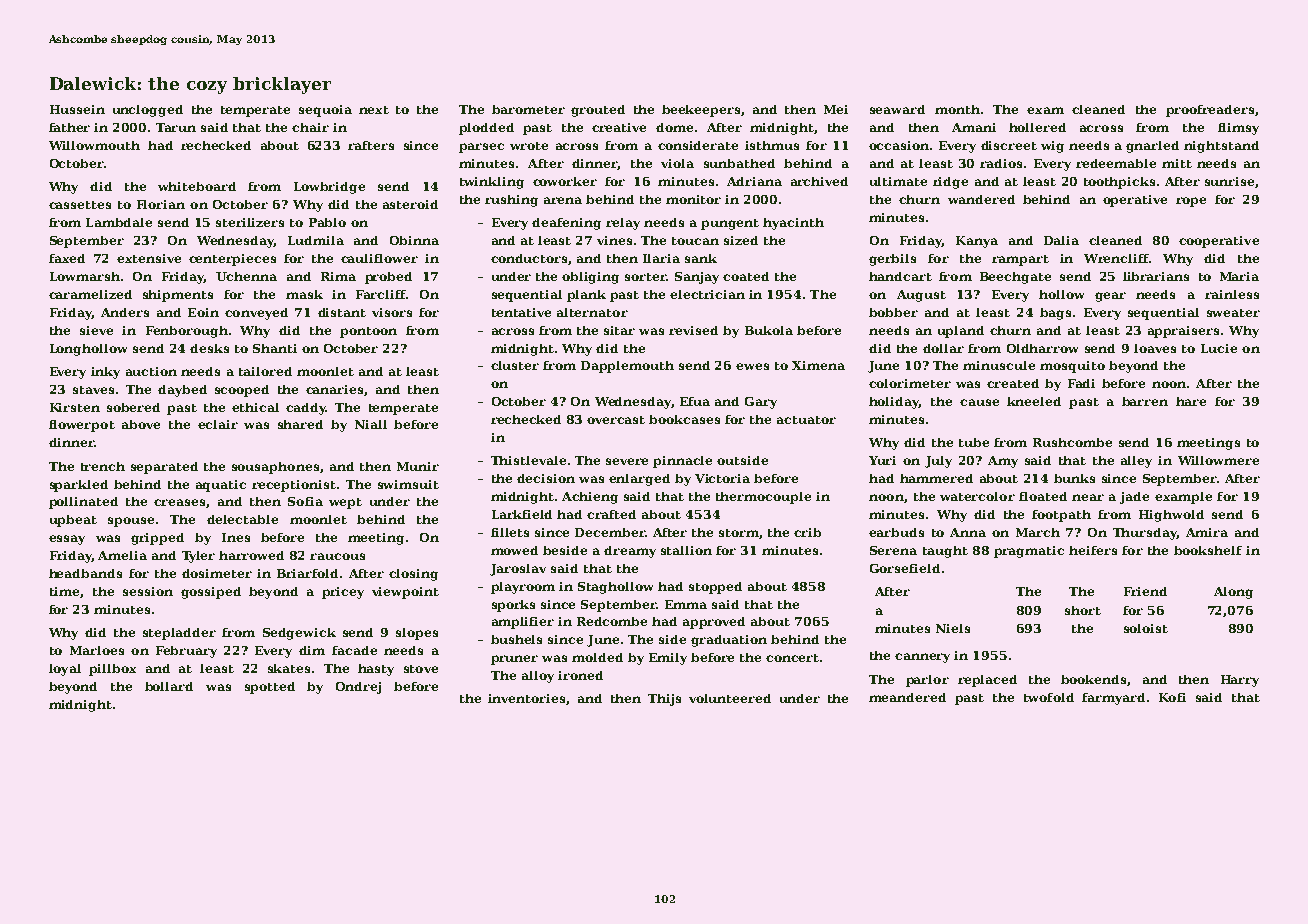 This screenshot has width=1308, height=924. I want to click on flowerpot, so click(82, 426).
